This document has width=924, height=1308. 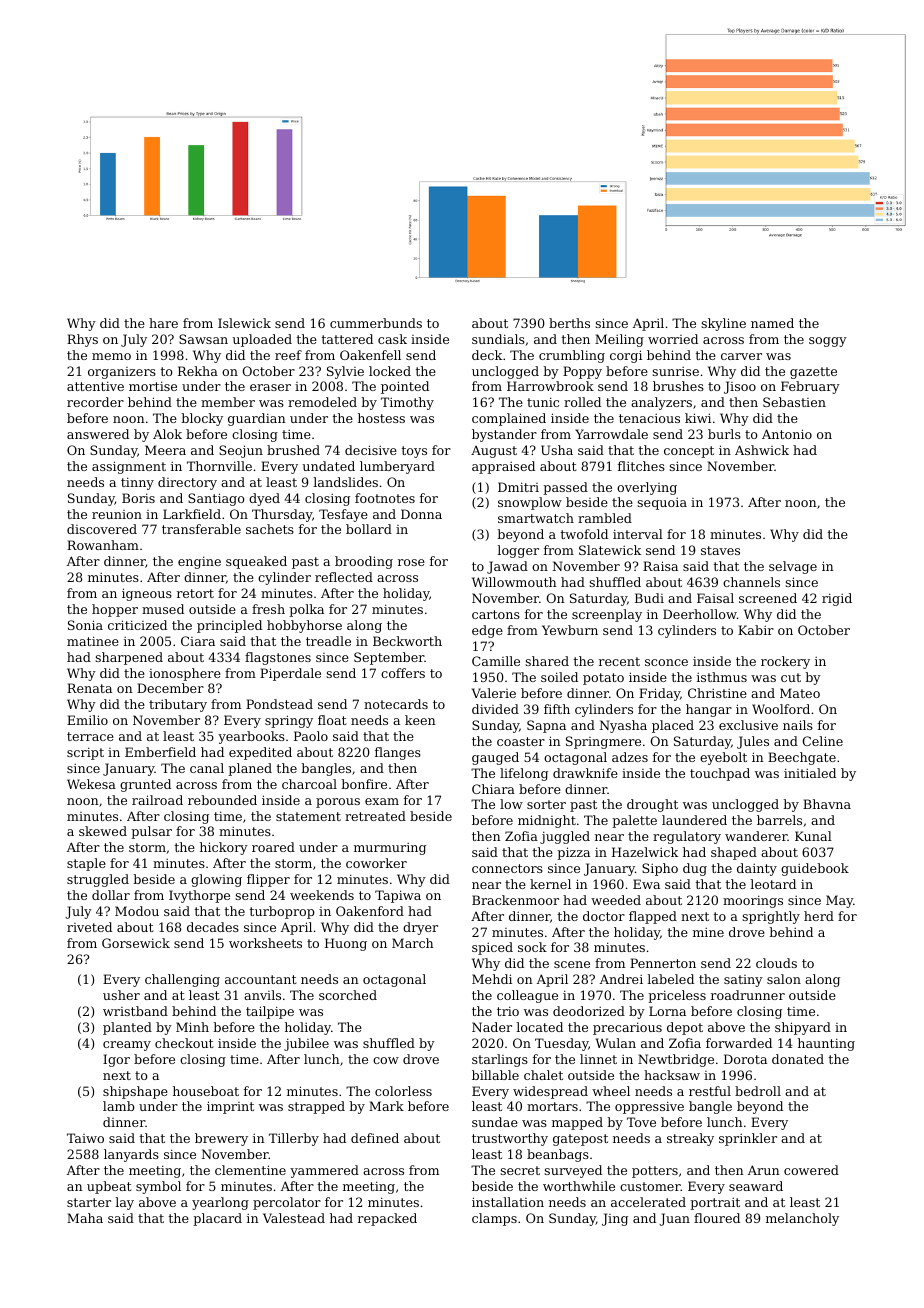 I want to click on challenging, so click(x=182, y=980).
